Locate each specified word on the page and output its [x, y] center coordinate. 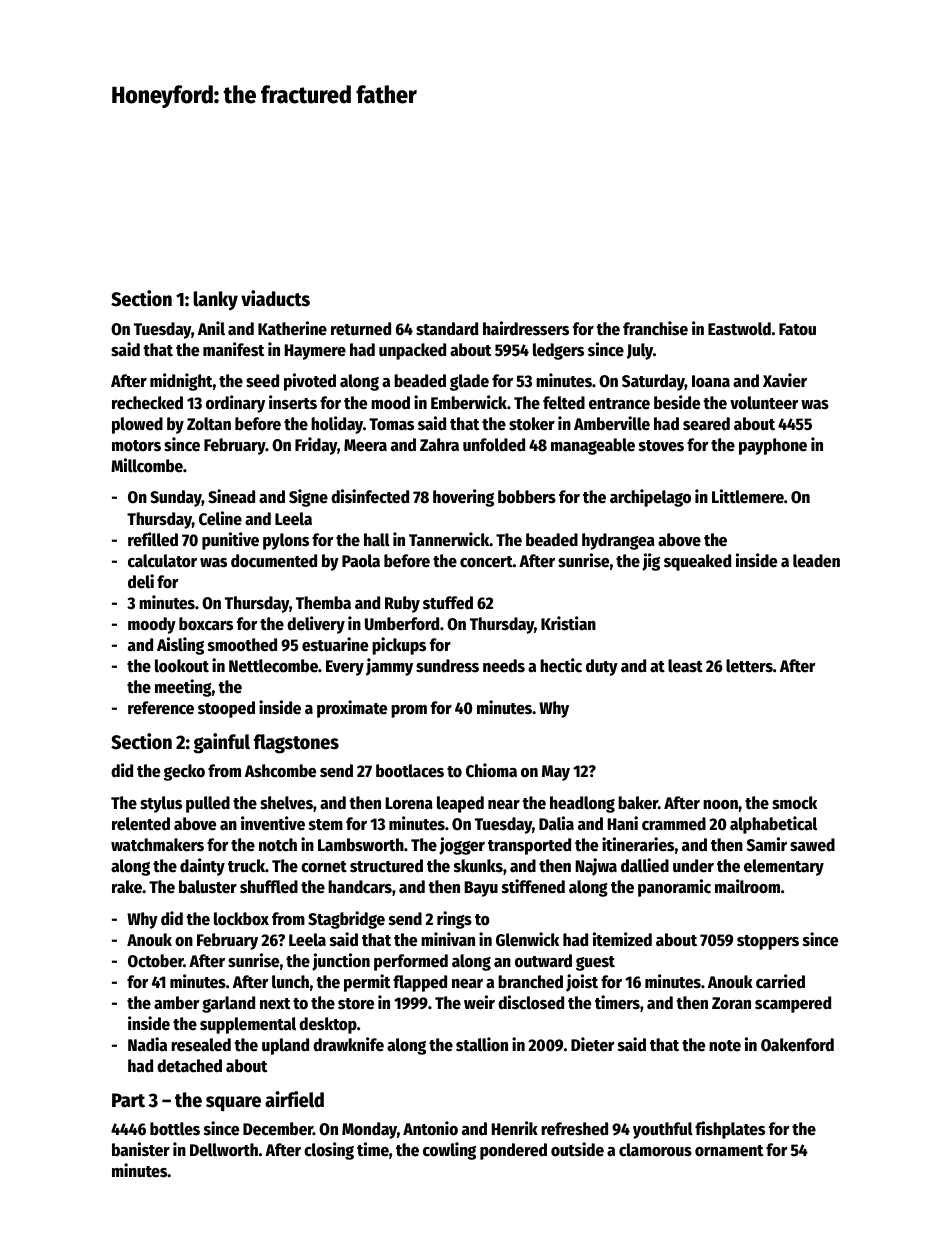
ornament [729, 1151]
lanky [215, 301]
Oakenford [797, 1045]
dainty [202, 867]
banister [141, 1149]
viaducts [275, 298]
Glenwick [527, 939]
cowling [449, 1151]
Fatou [797, 329]
